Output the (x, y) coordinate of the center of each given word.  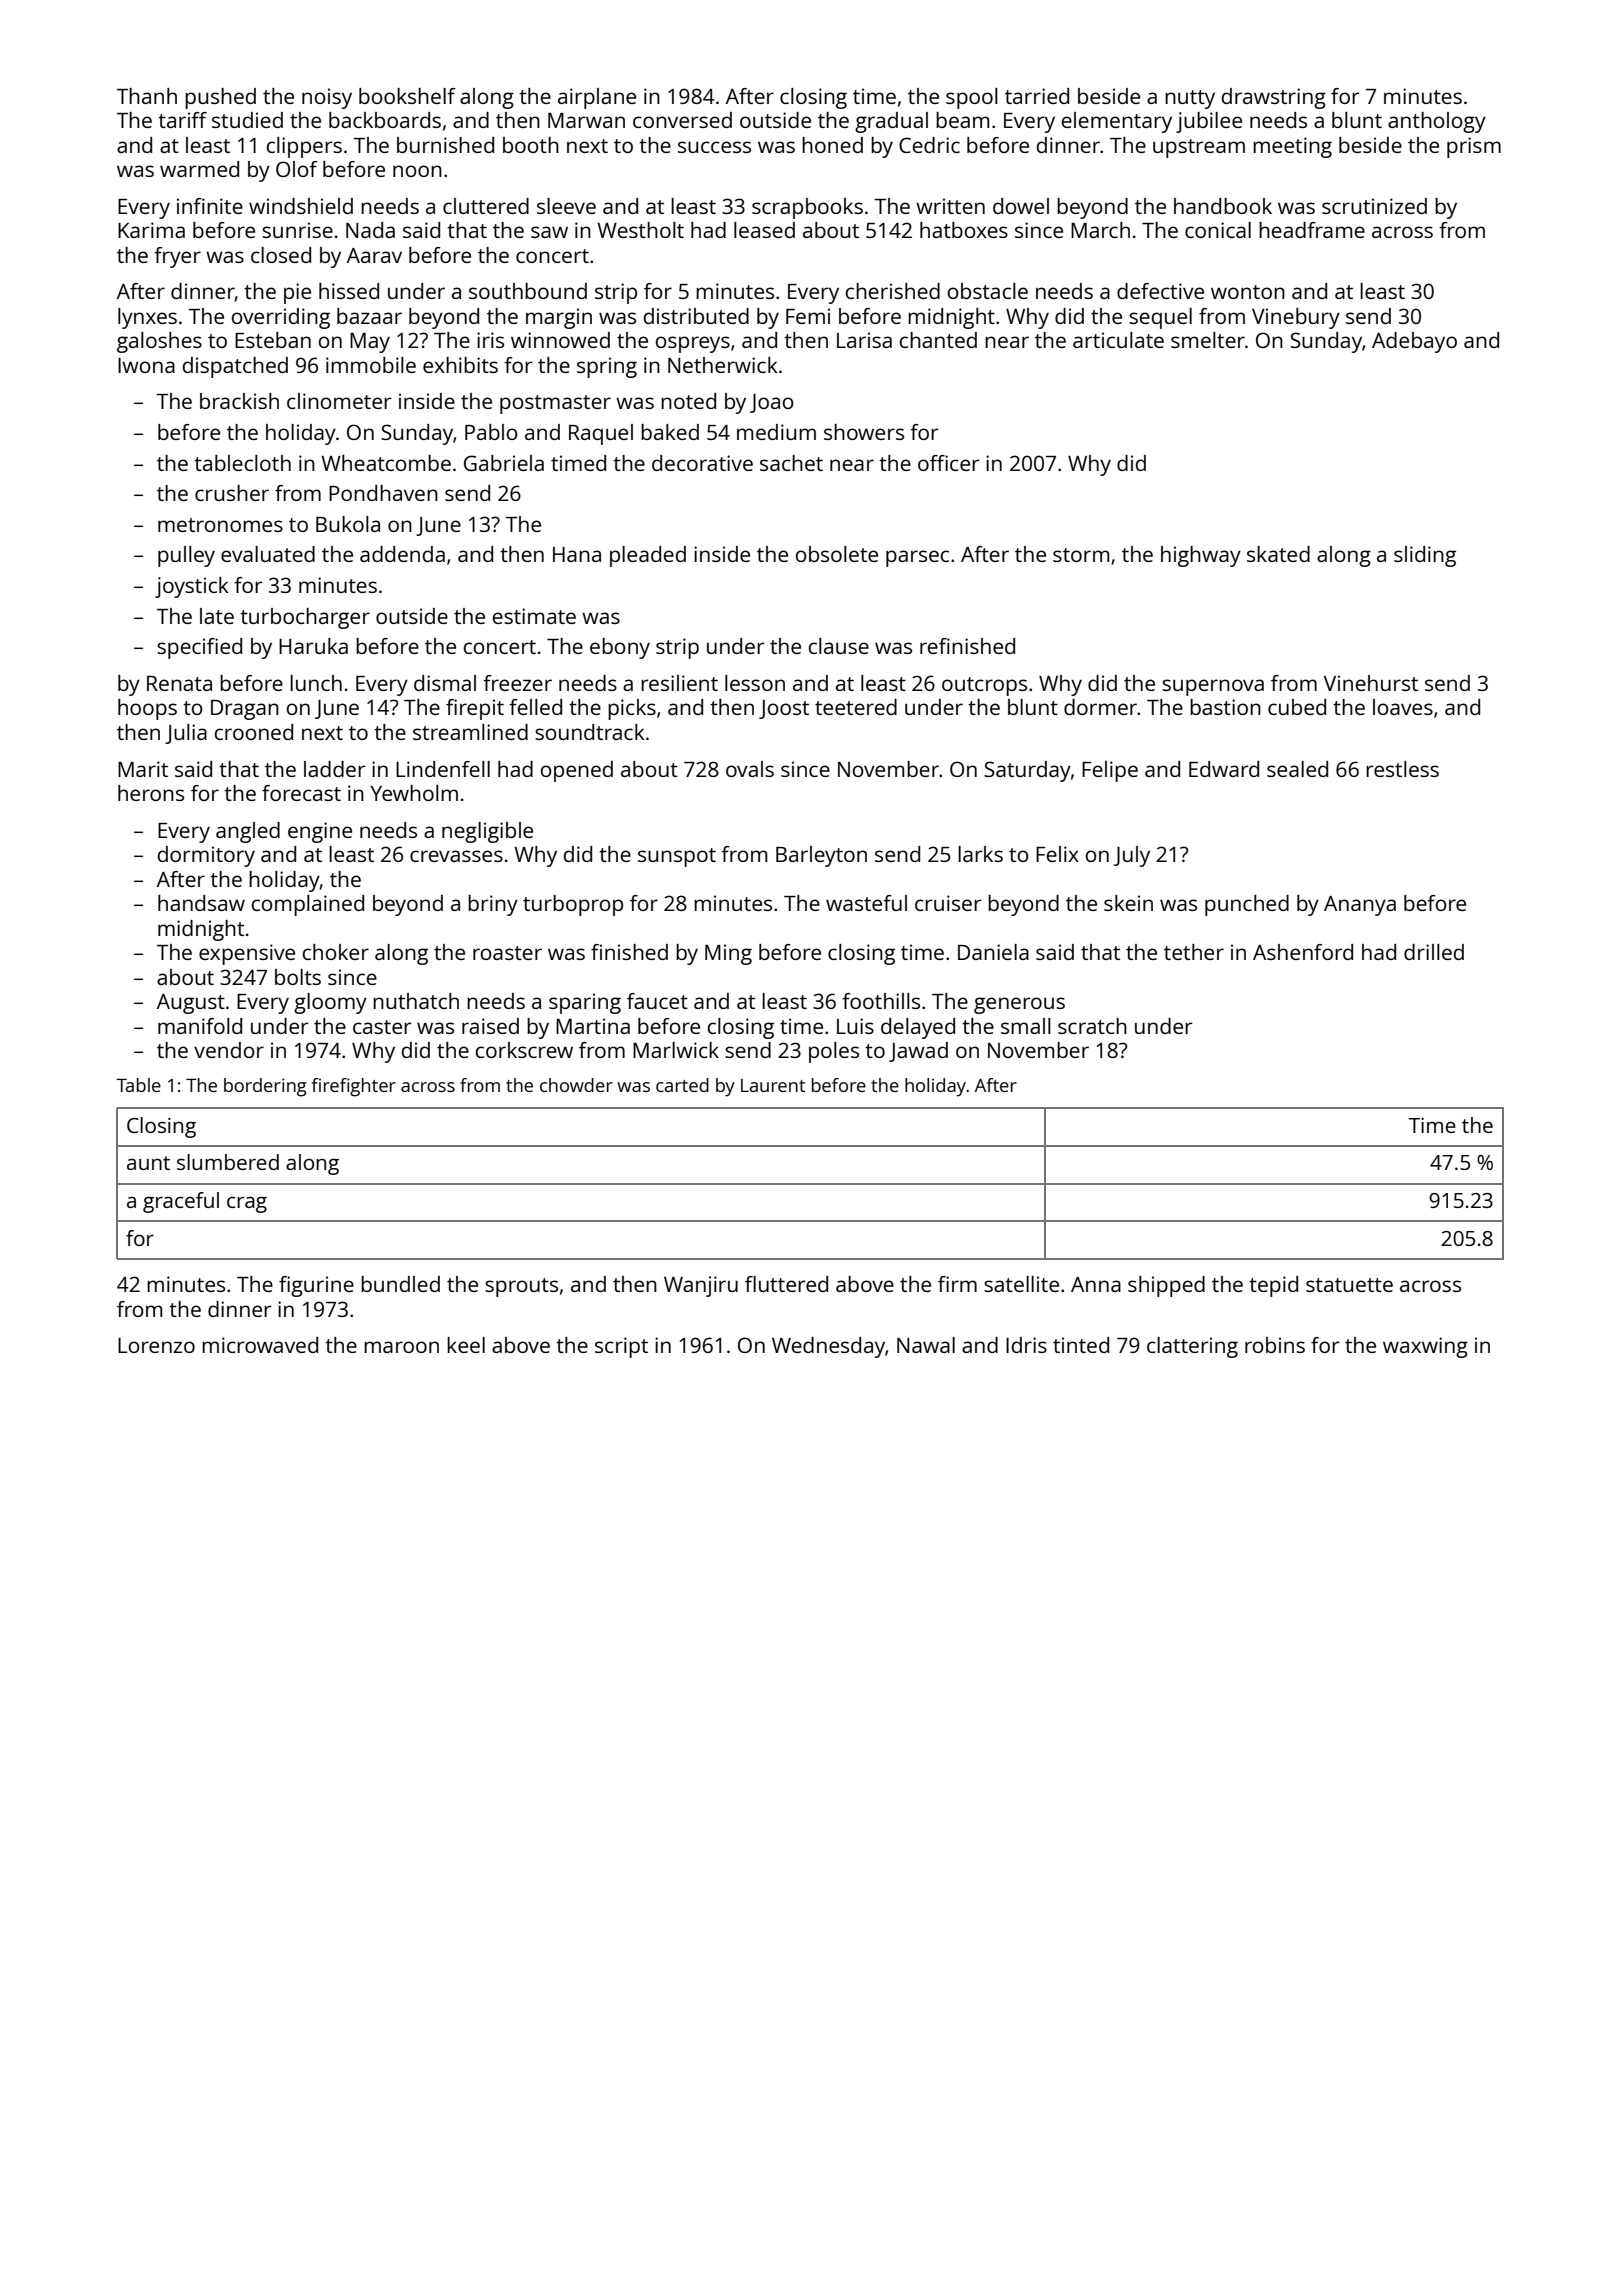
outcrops (984, 686)
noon (417, 171)
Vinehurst (1371, 683)
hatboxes (964, 230)
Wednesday (828, 1347)
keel (466, 1345)
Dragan (245, 710)
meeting (1292, 147)
